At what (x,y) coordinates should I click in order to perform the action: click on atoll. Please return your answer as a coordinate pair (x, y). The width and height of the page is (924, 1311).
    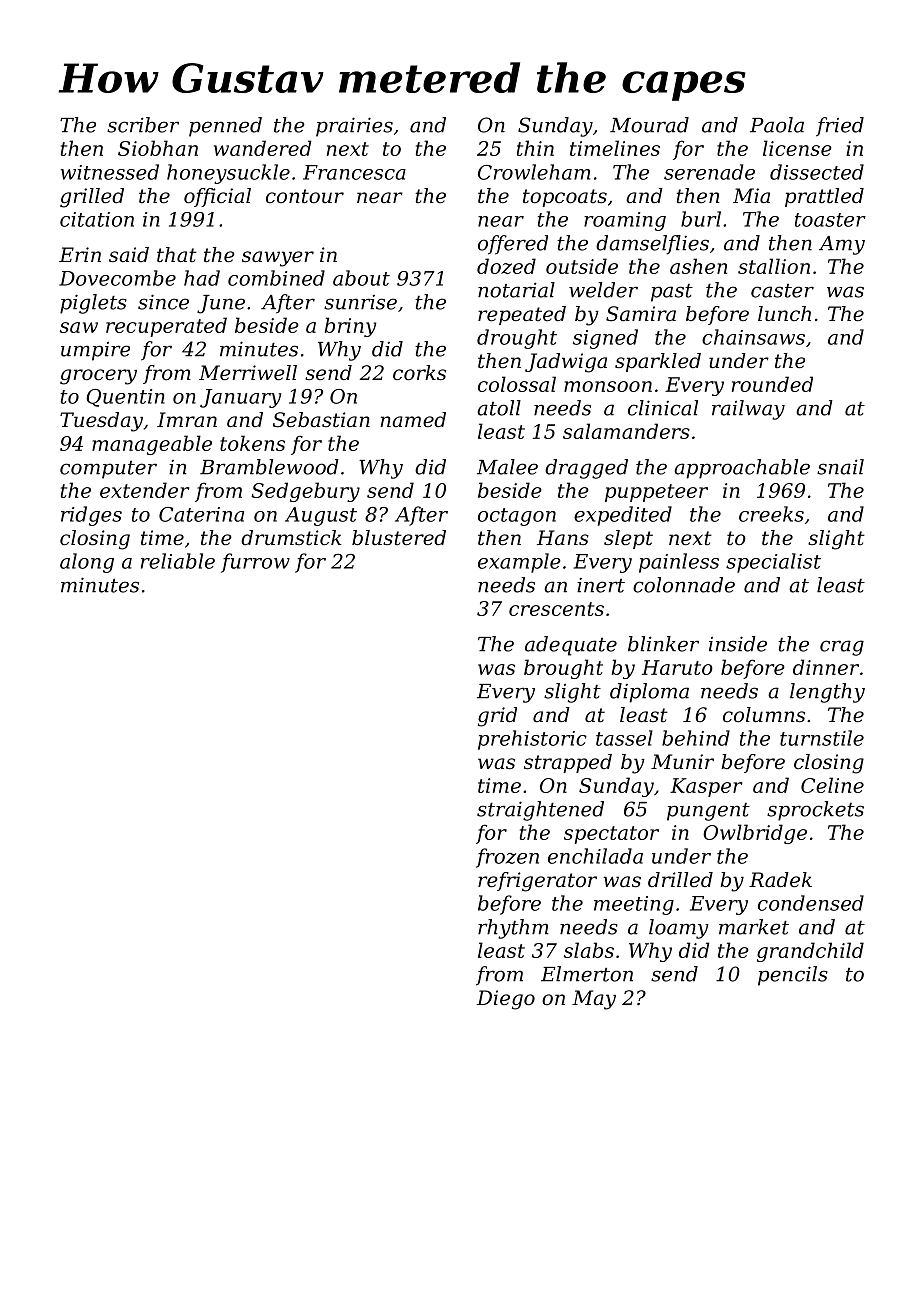
    Looking at the image, I should click on (499, 408).
